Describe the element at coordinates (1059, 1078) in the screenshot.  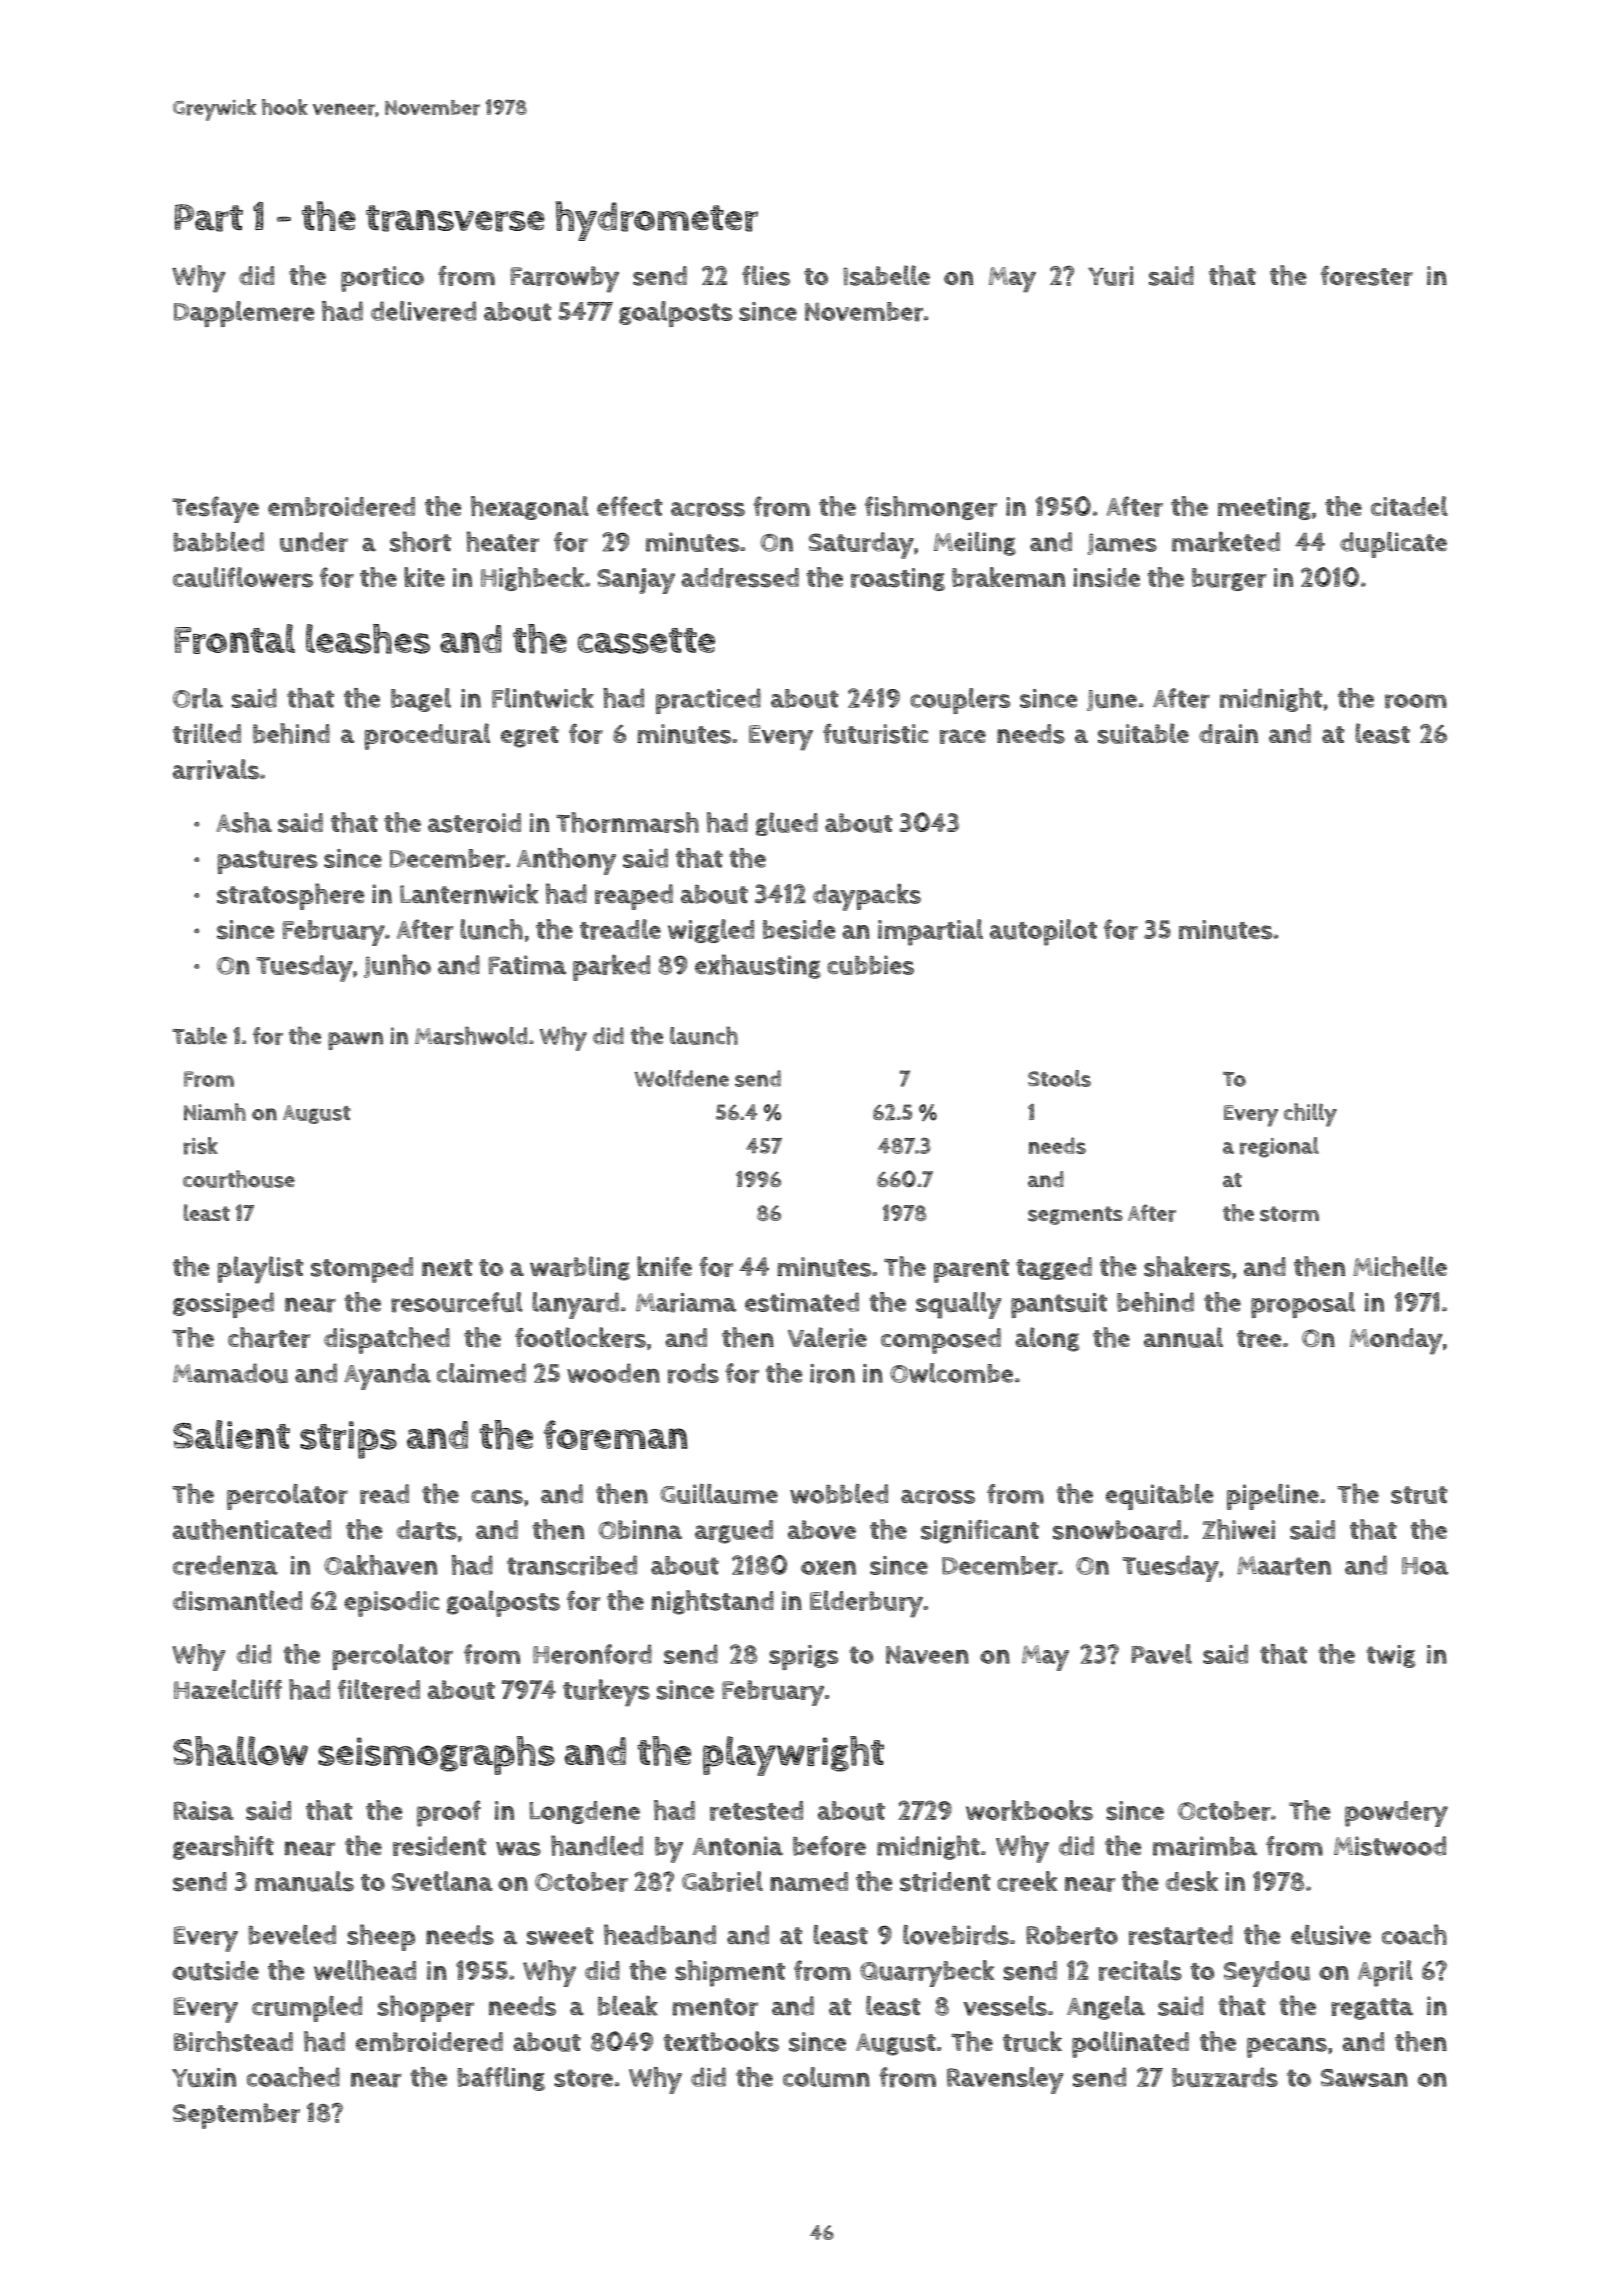
I see `Stools` at that location.
